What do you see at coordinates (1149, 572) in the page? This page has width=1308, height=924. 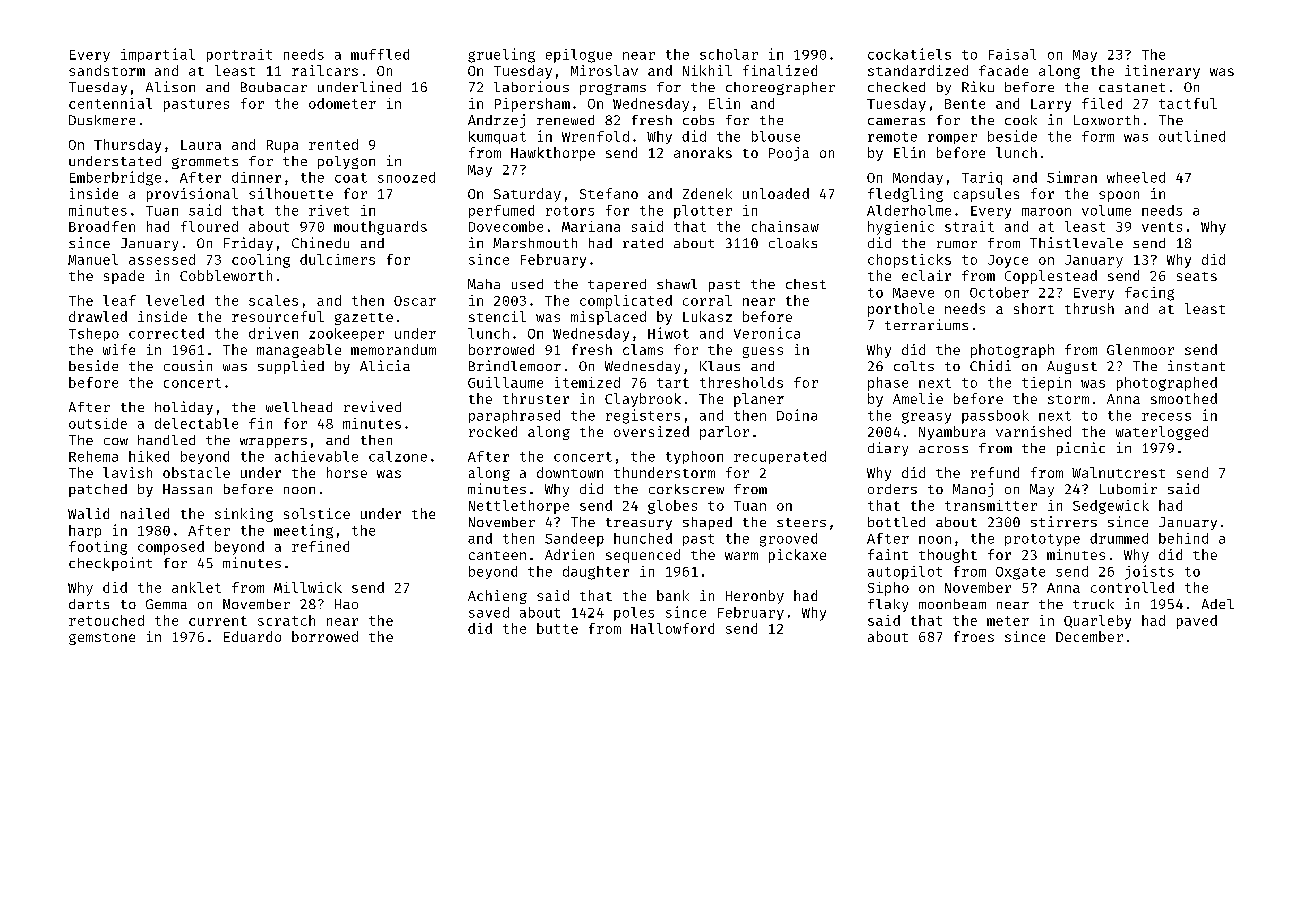 I see `joists` at bounding box center [1149, 572].
